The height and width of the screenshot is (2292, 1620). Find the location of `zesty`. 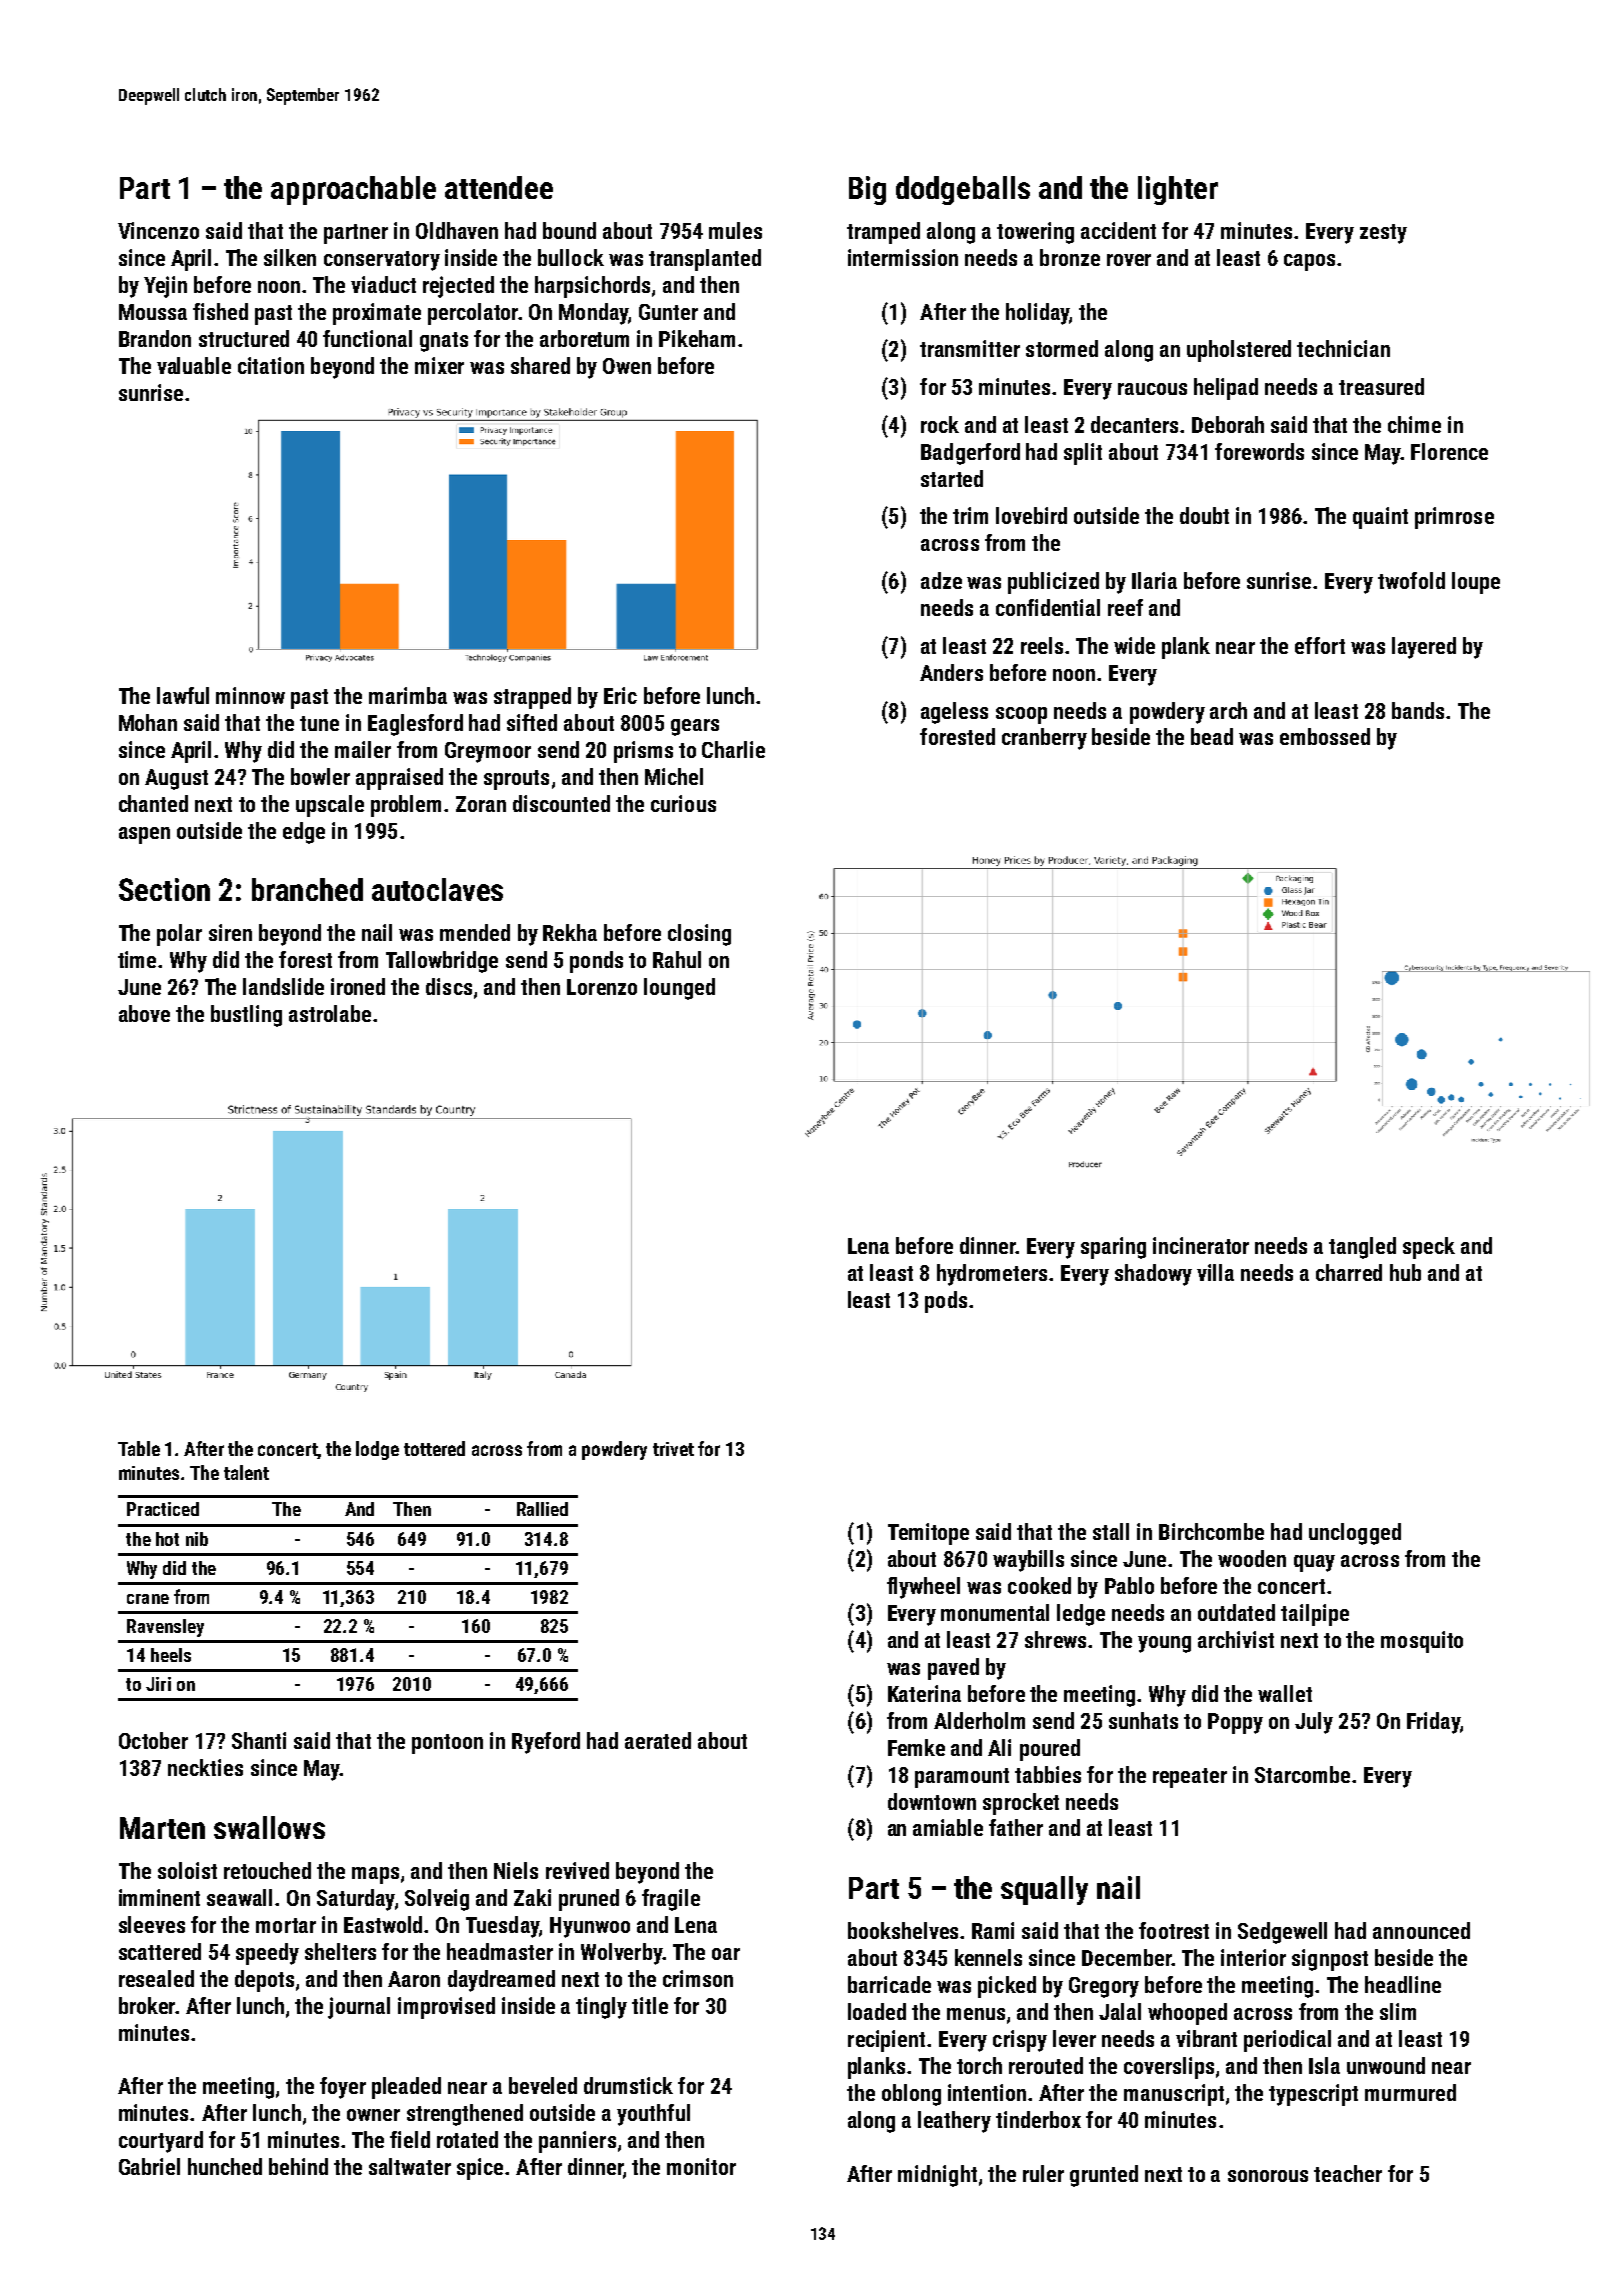

zesty is located at coordinates (1383, 234).
